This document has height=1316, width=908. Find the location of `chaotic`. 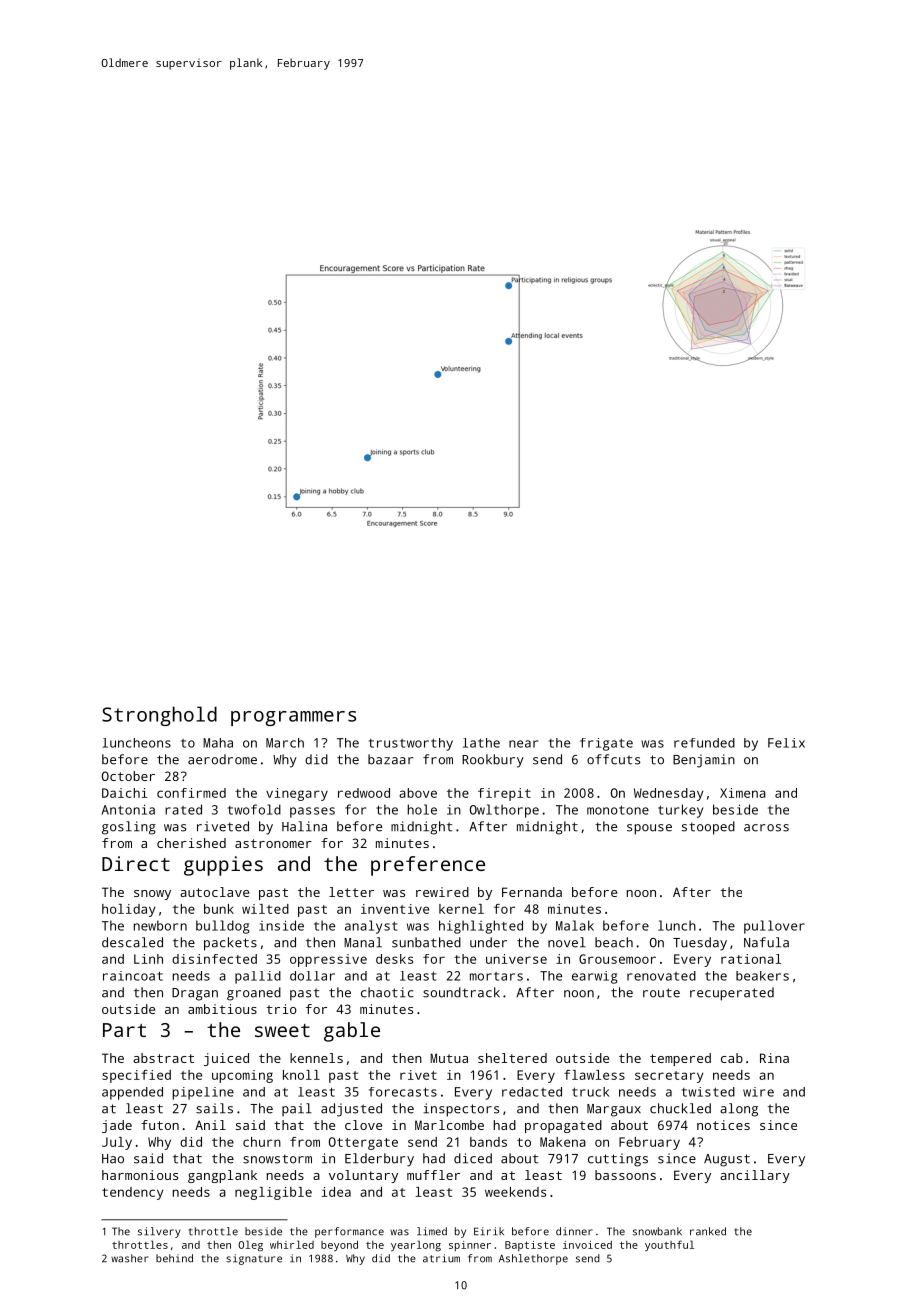

chaotic is located at coordinates (387, 992).
